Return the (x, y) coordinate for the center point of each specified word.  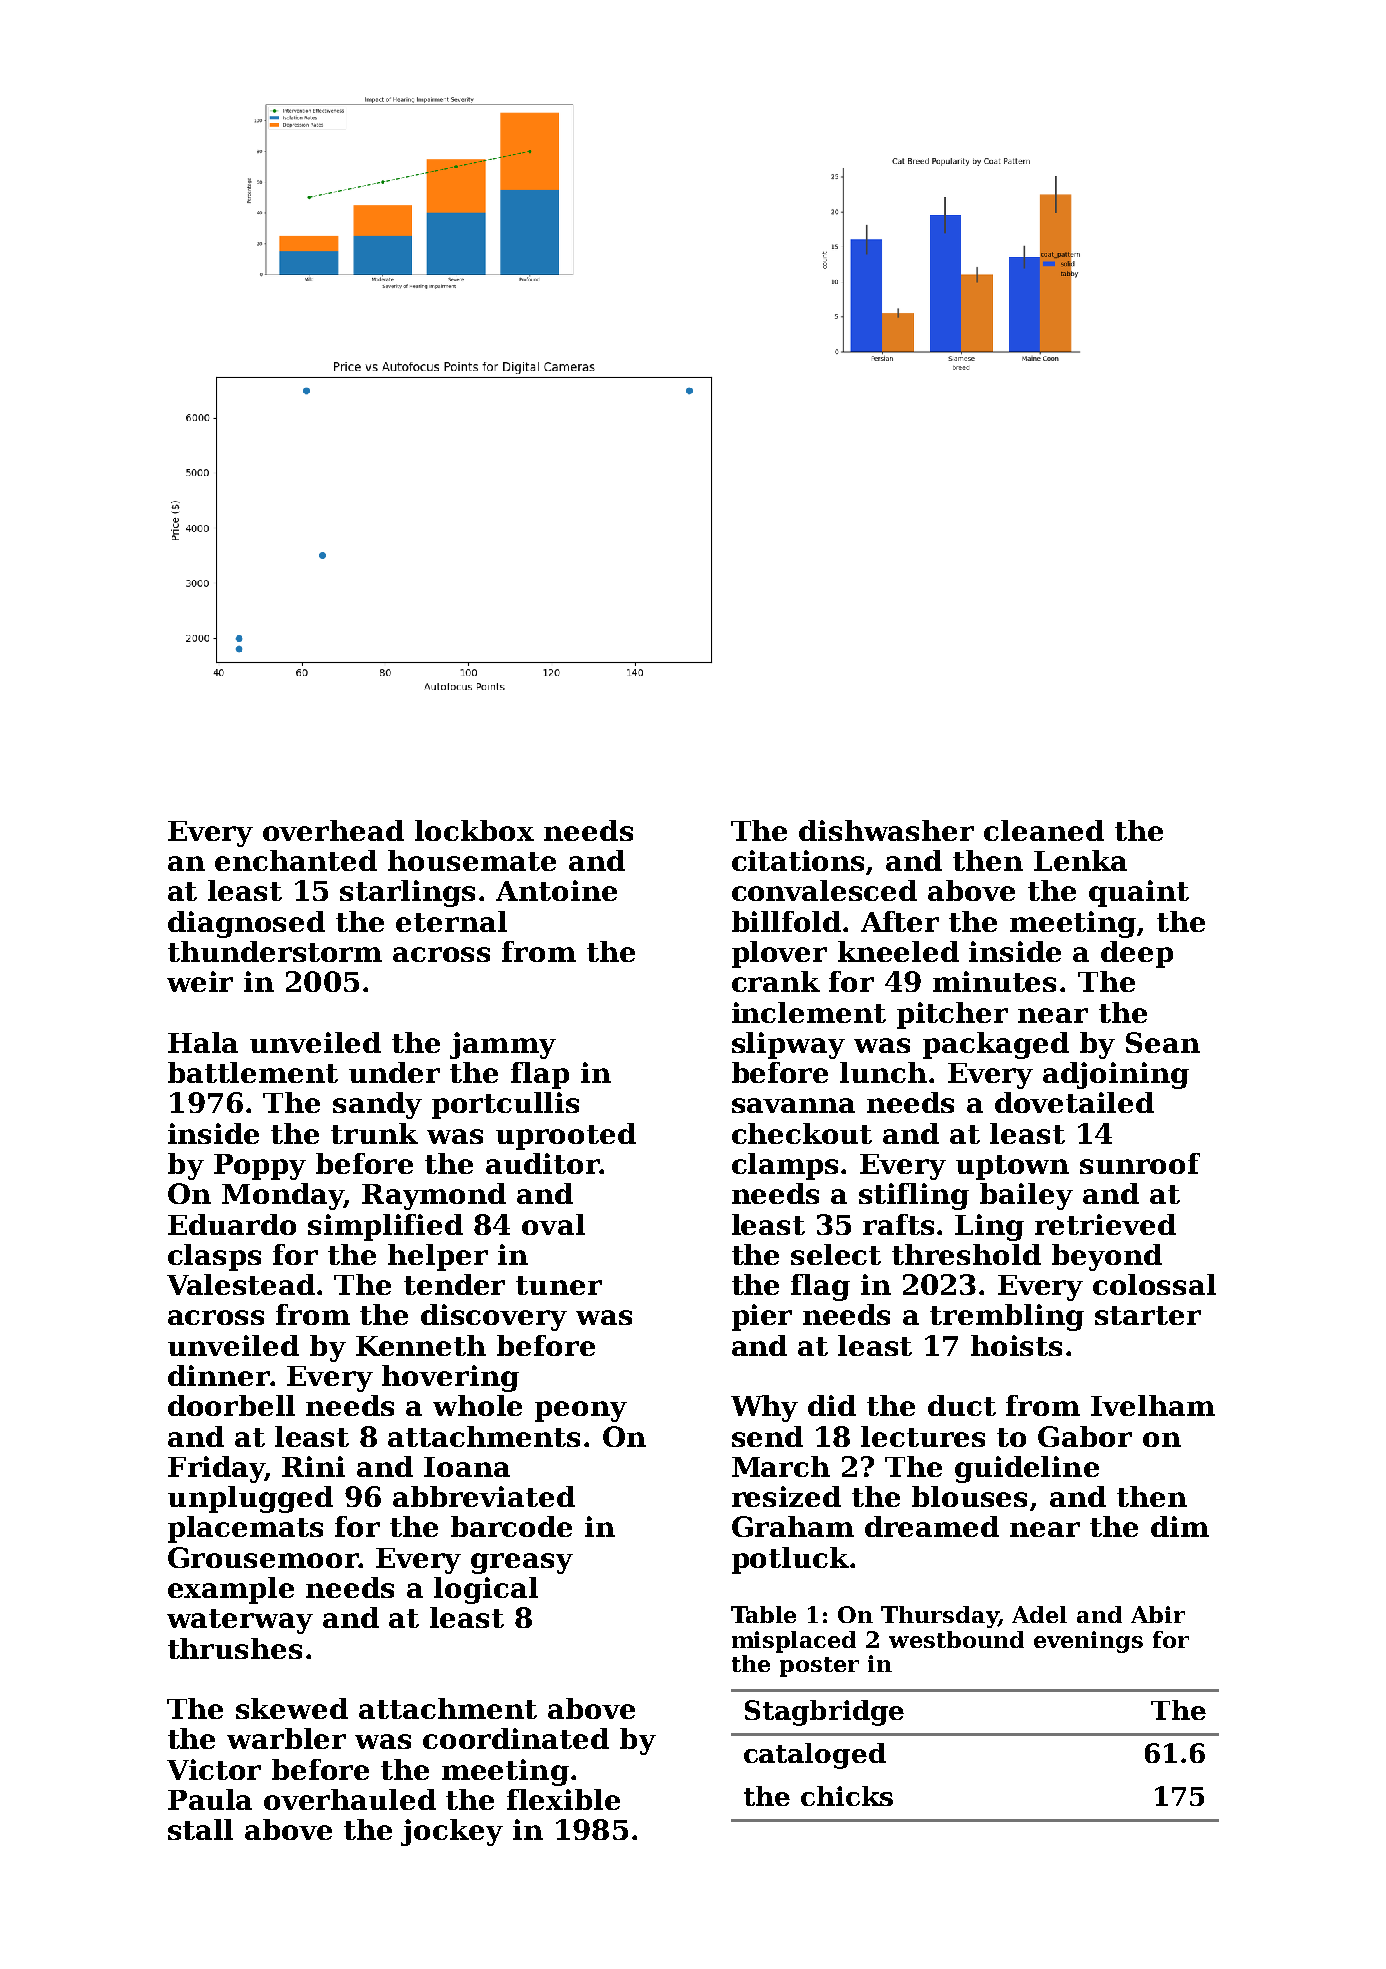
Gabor (1085, 1436)
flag (820, 1287)
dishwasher (886, 830)
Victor (214, 1769)
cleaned (1044, 830)
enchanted (296, 860)
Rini (313, 1466)
